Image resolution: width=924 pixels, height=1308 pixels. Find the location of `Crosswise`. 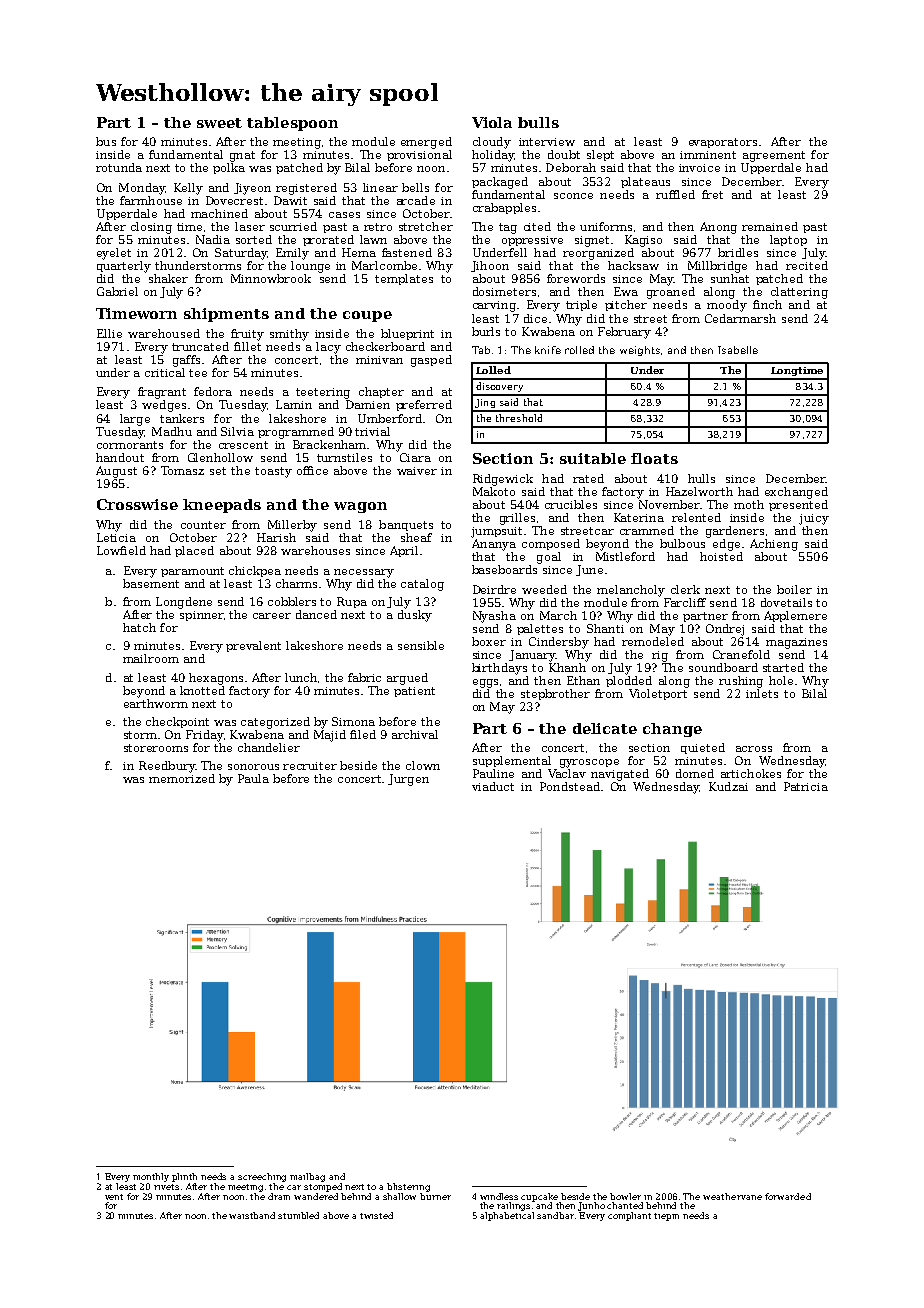

Crosswise is located at coordinates (137, 504).
